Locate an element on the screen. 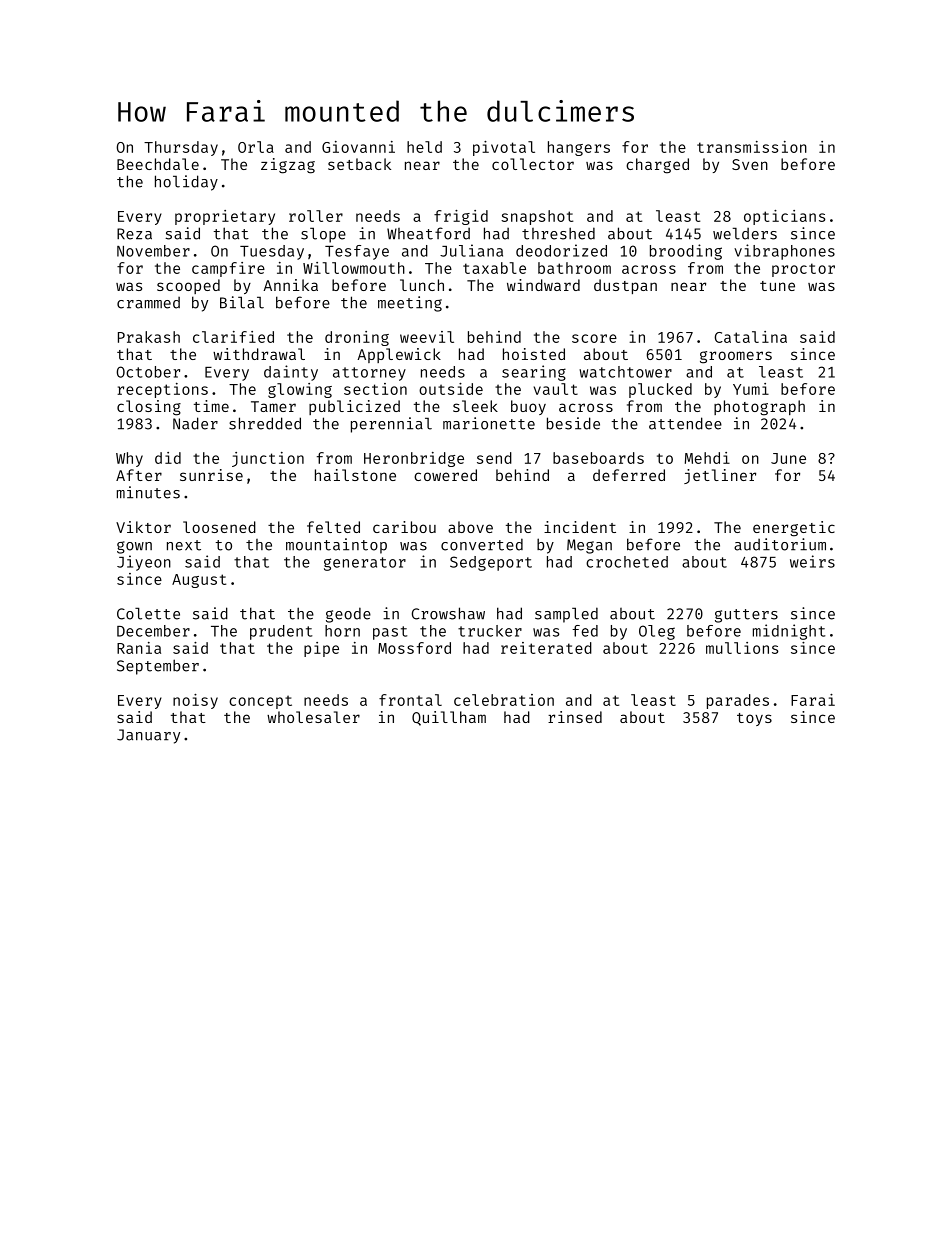 Image resolution: width=952 pixels, height=1233 pixels. Catalina is located at coordinates (751, 337).
